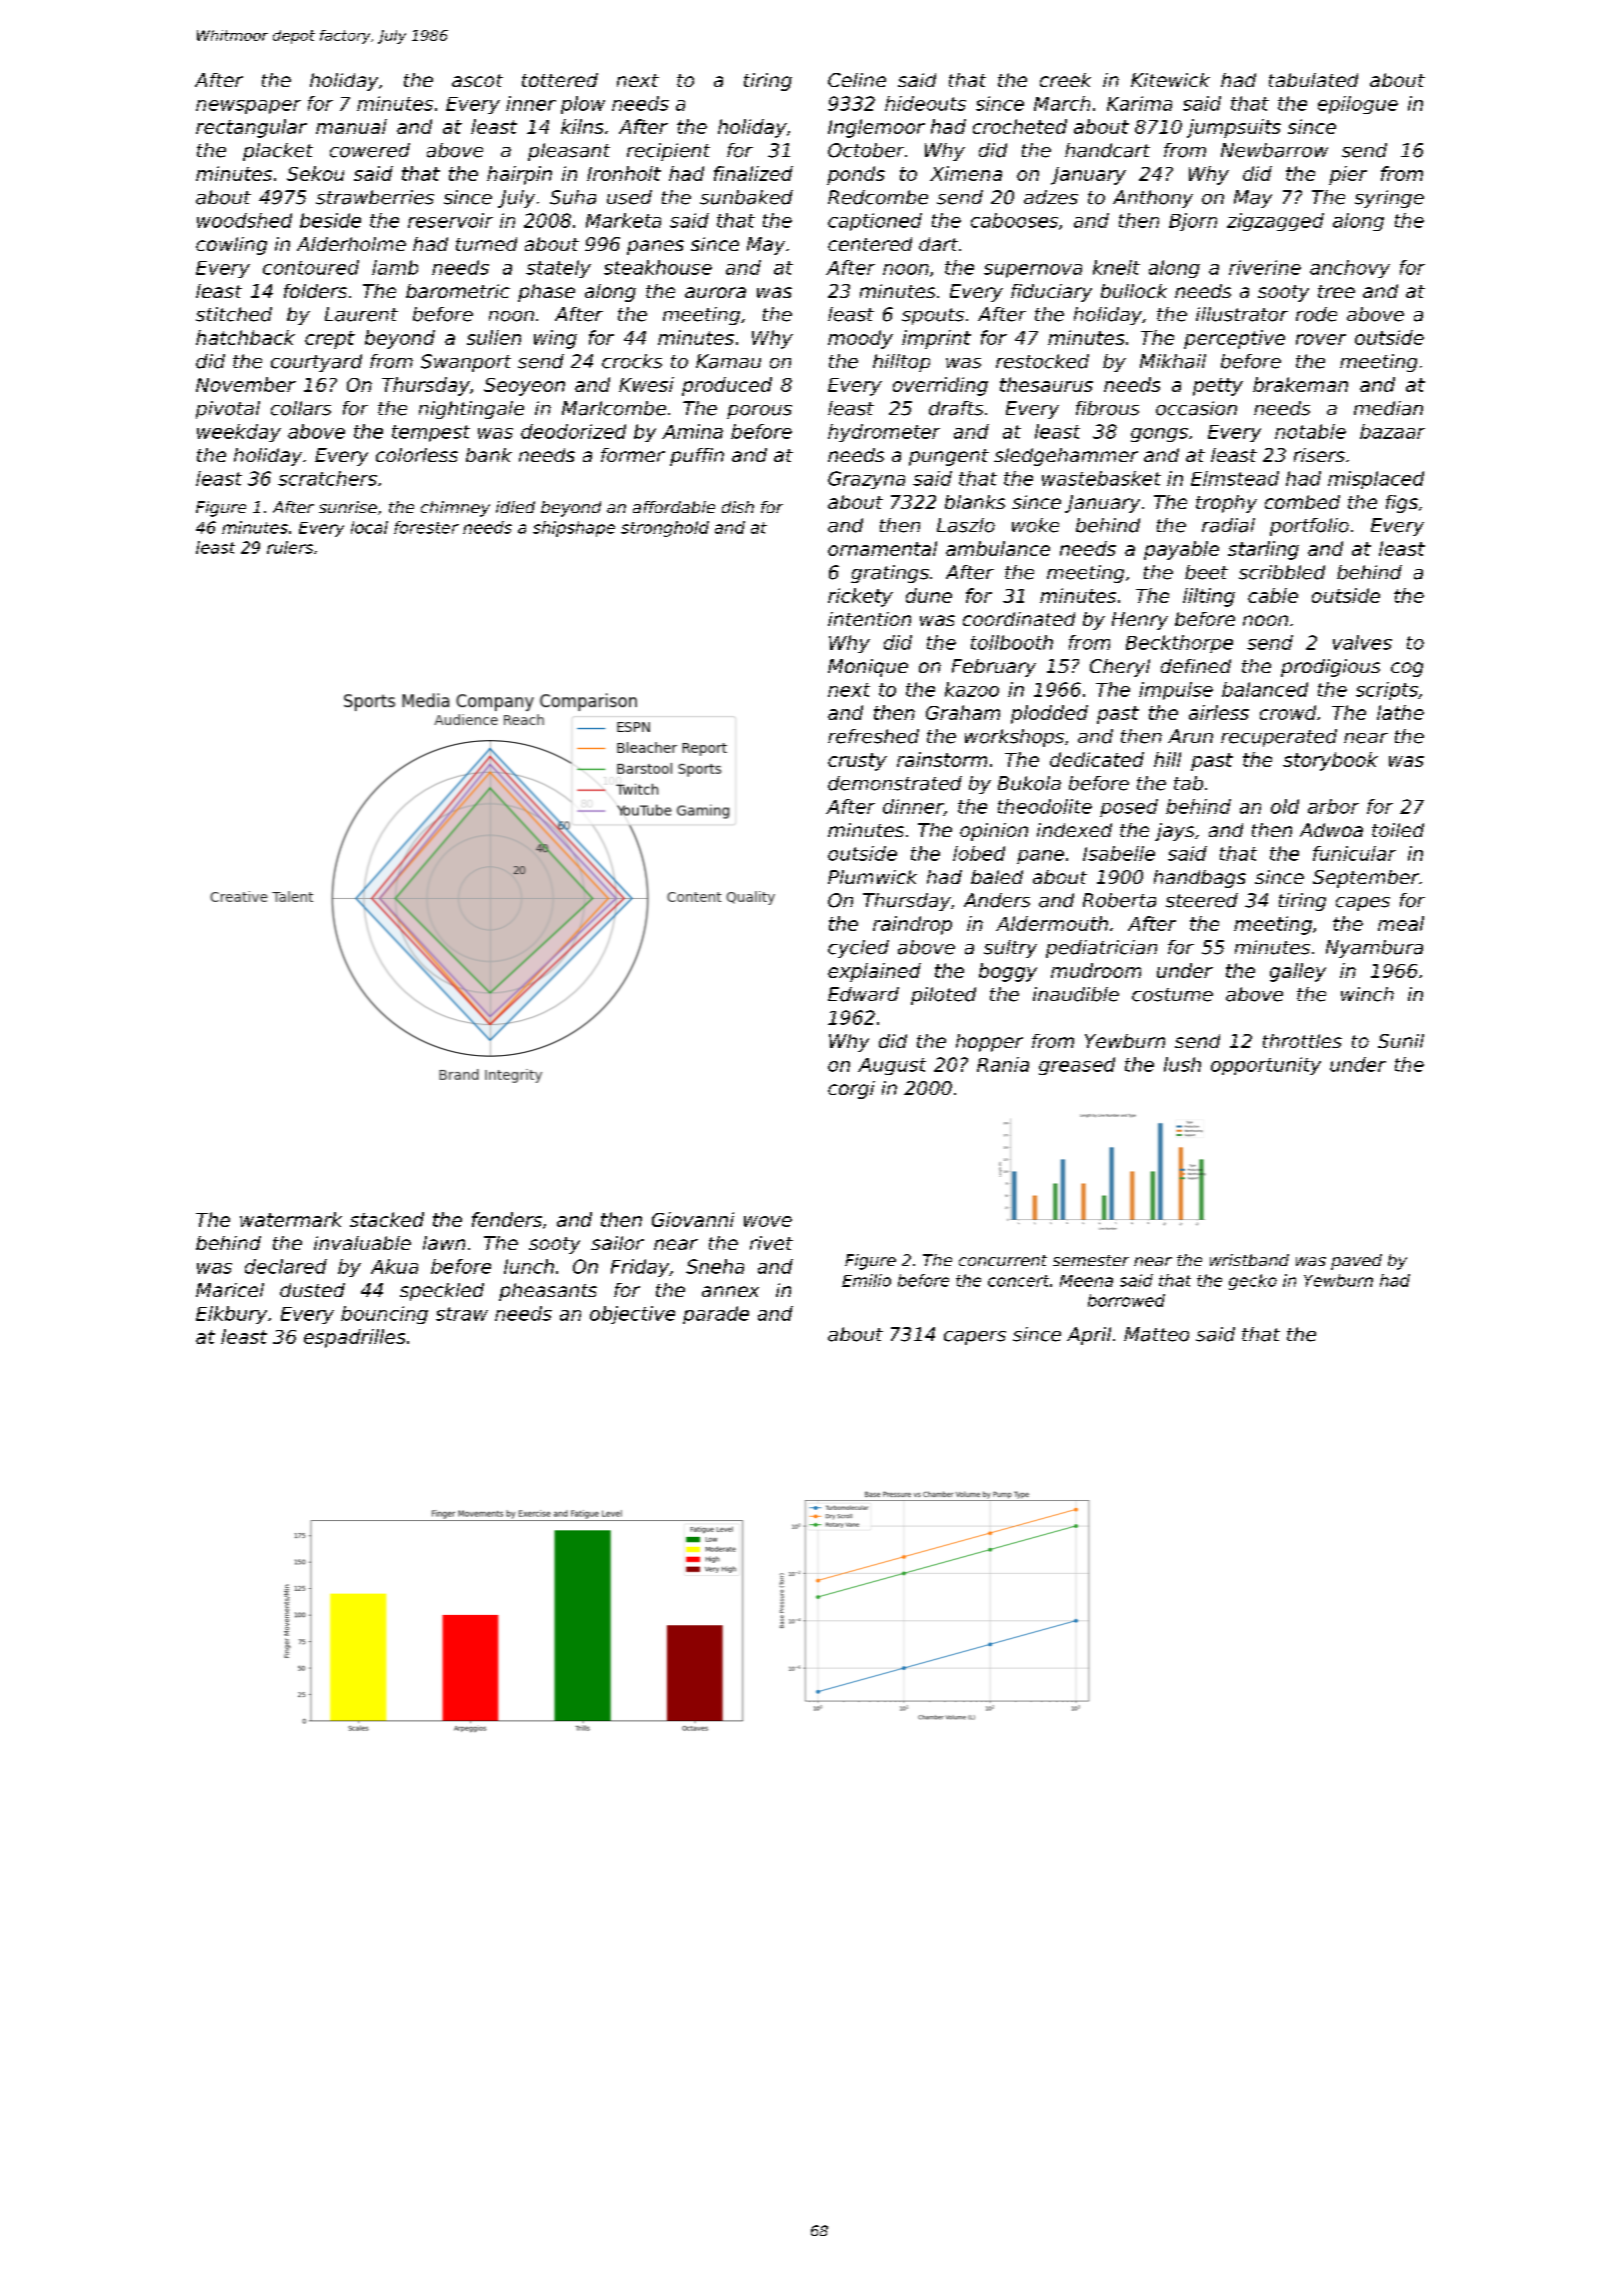 This image has width=1620, height=2292. Describe the element at coordinates (239, 433) in the image. I see `weekday` at that location.
